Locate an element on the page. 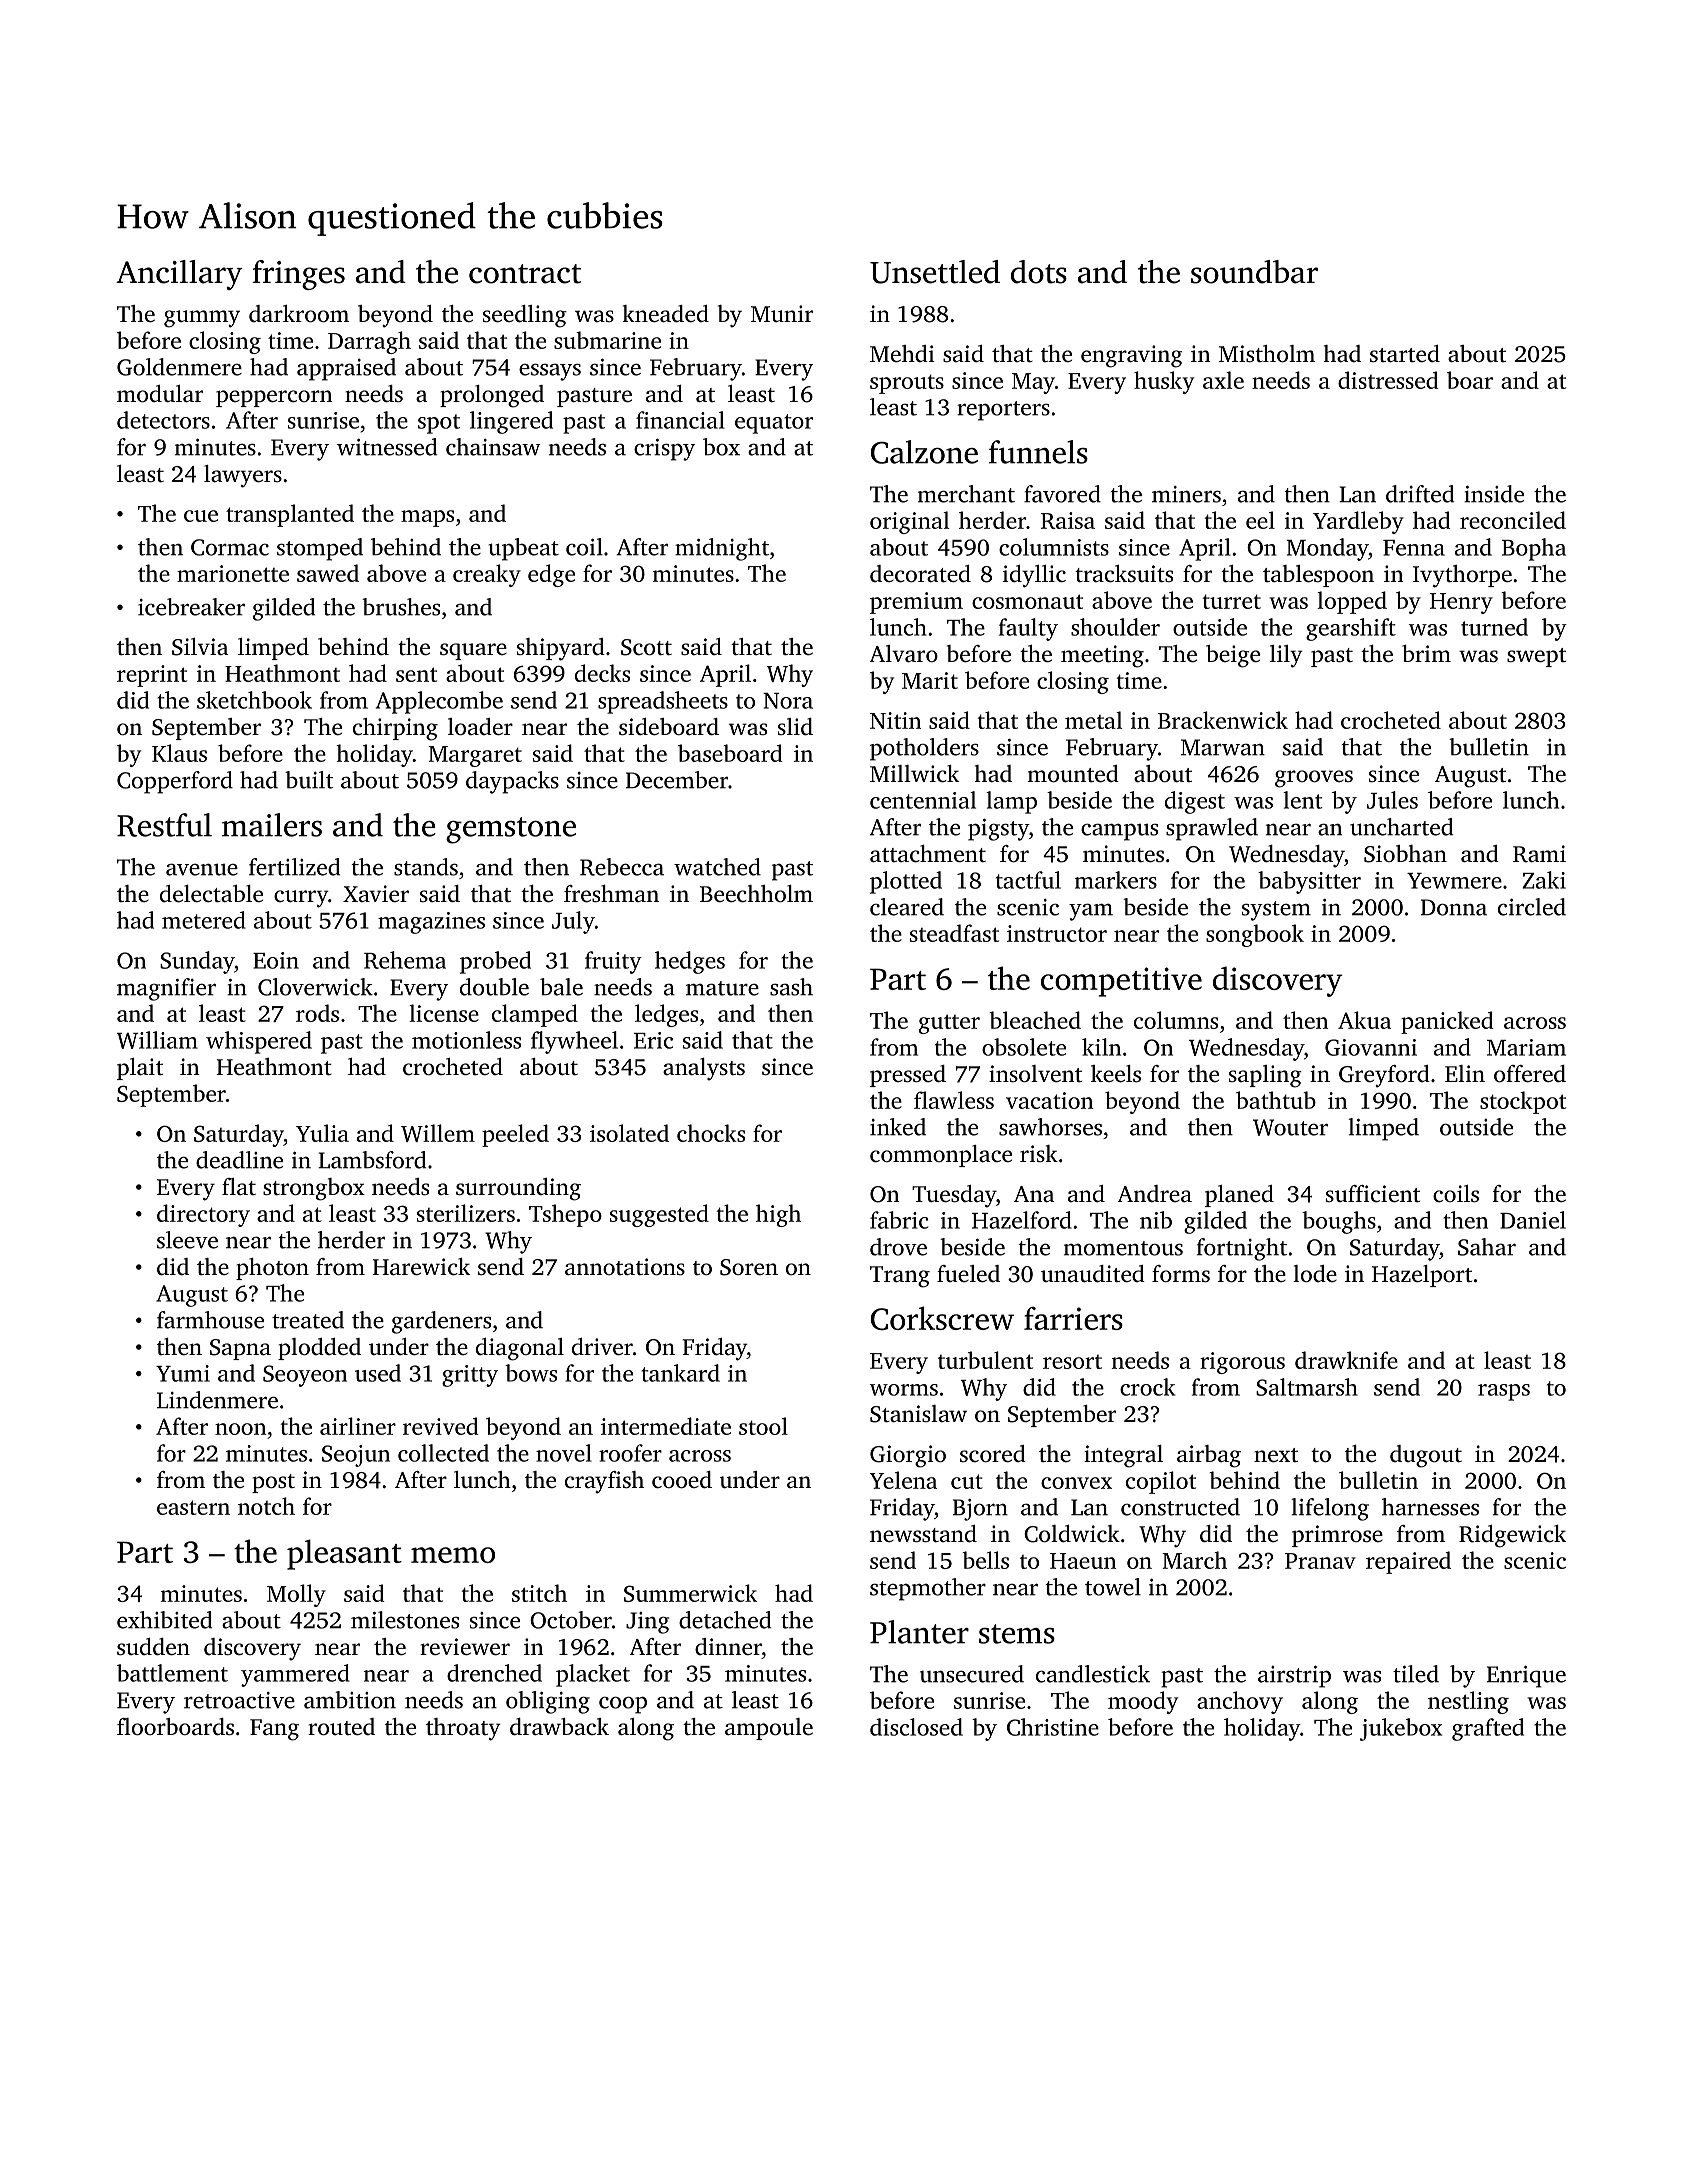  mounted is located at coordinates (1073, 774).
